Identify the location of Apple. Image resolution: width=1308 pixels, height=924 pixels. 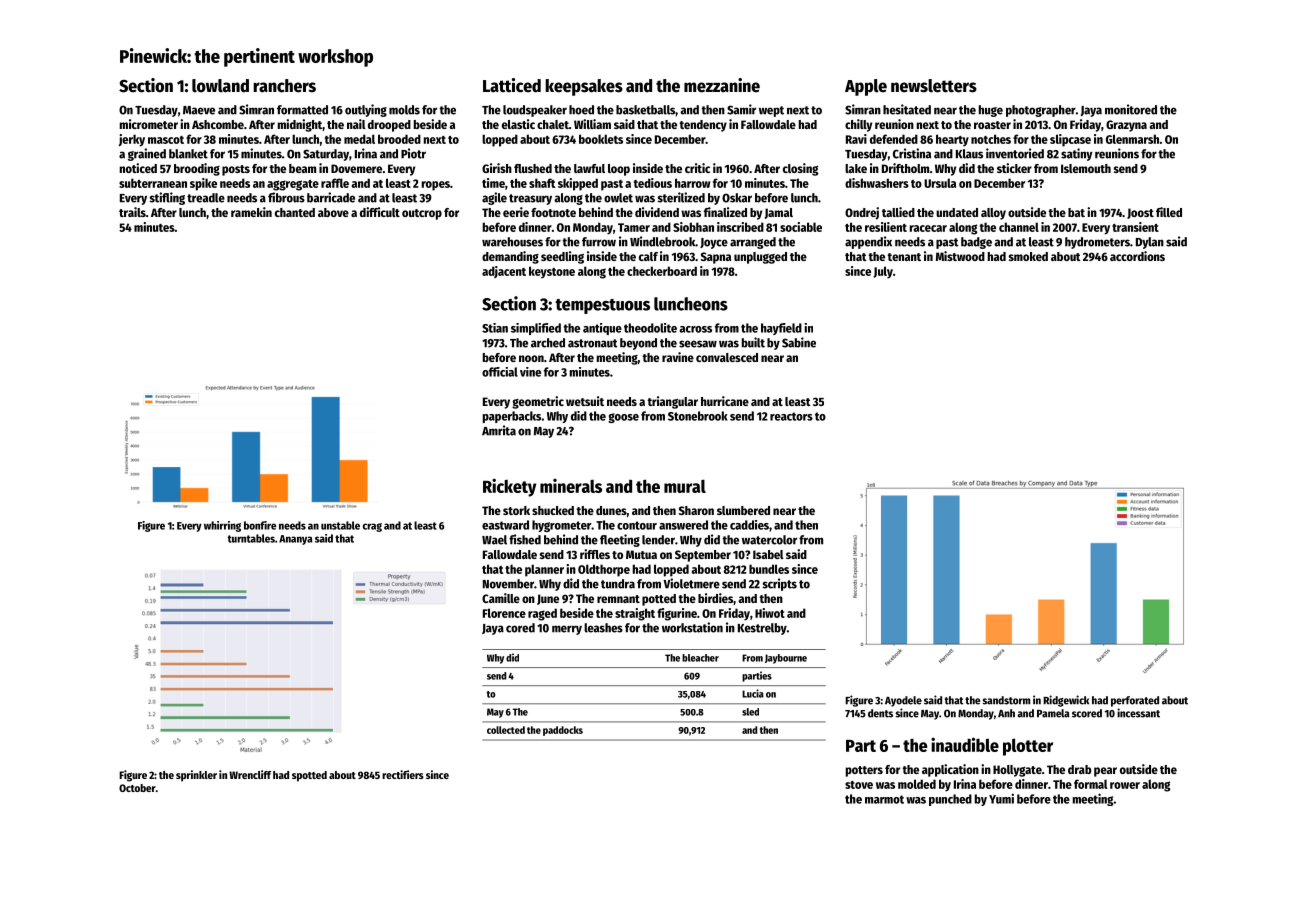
(866, 87).
